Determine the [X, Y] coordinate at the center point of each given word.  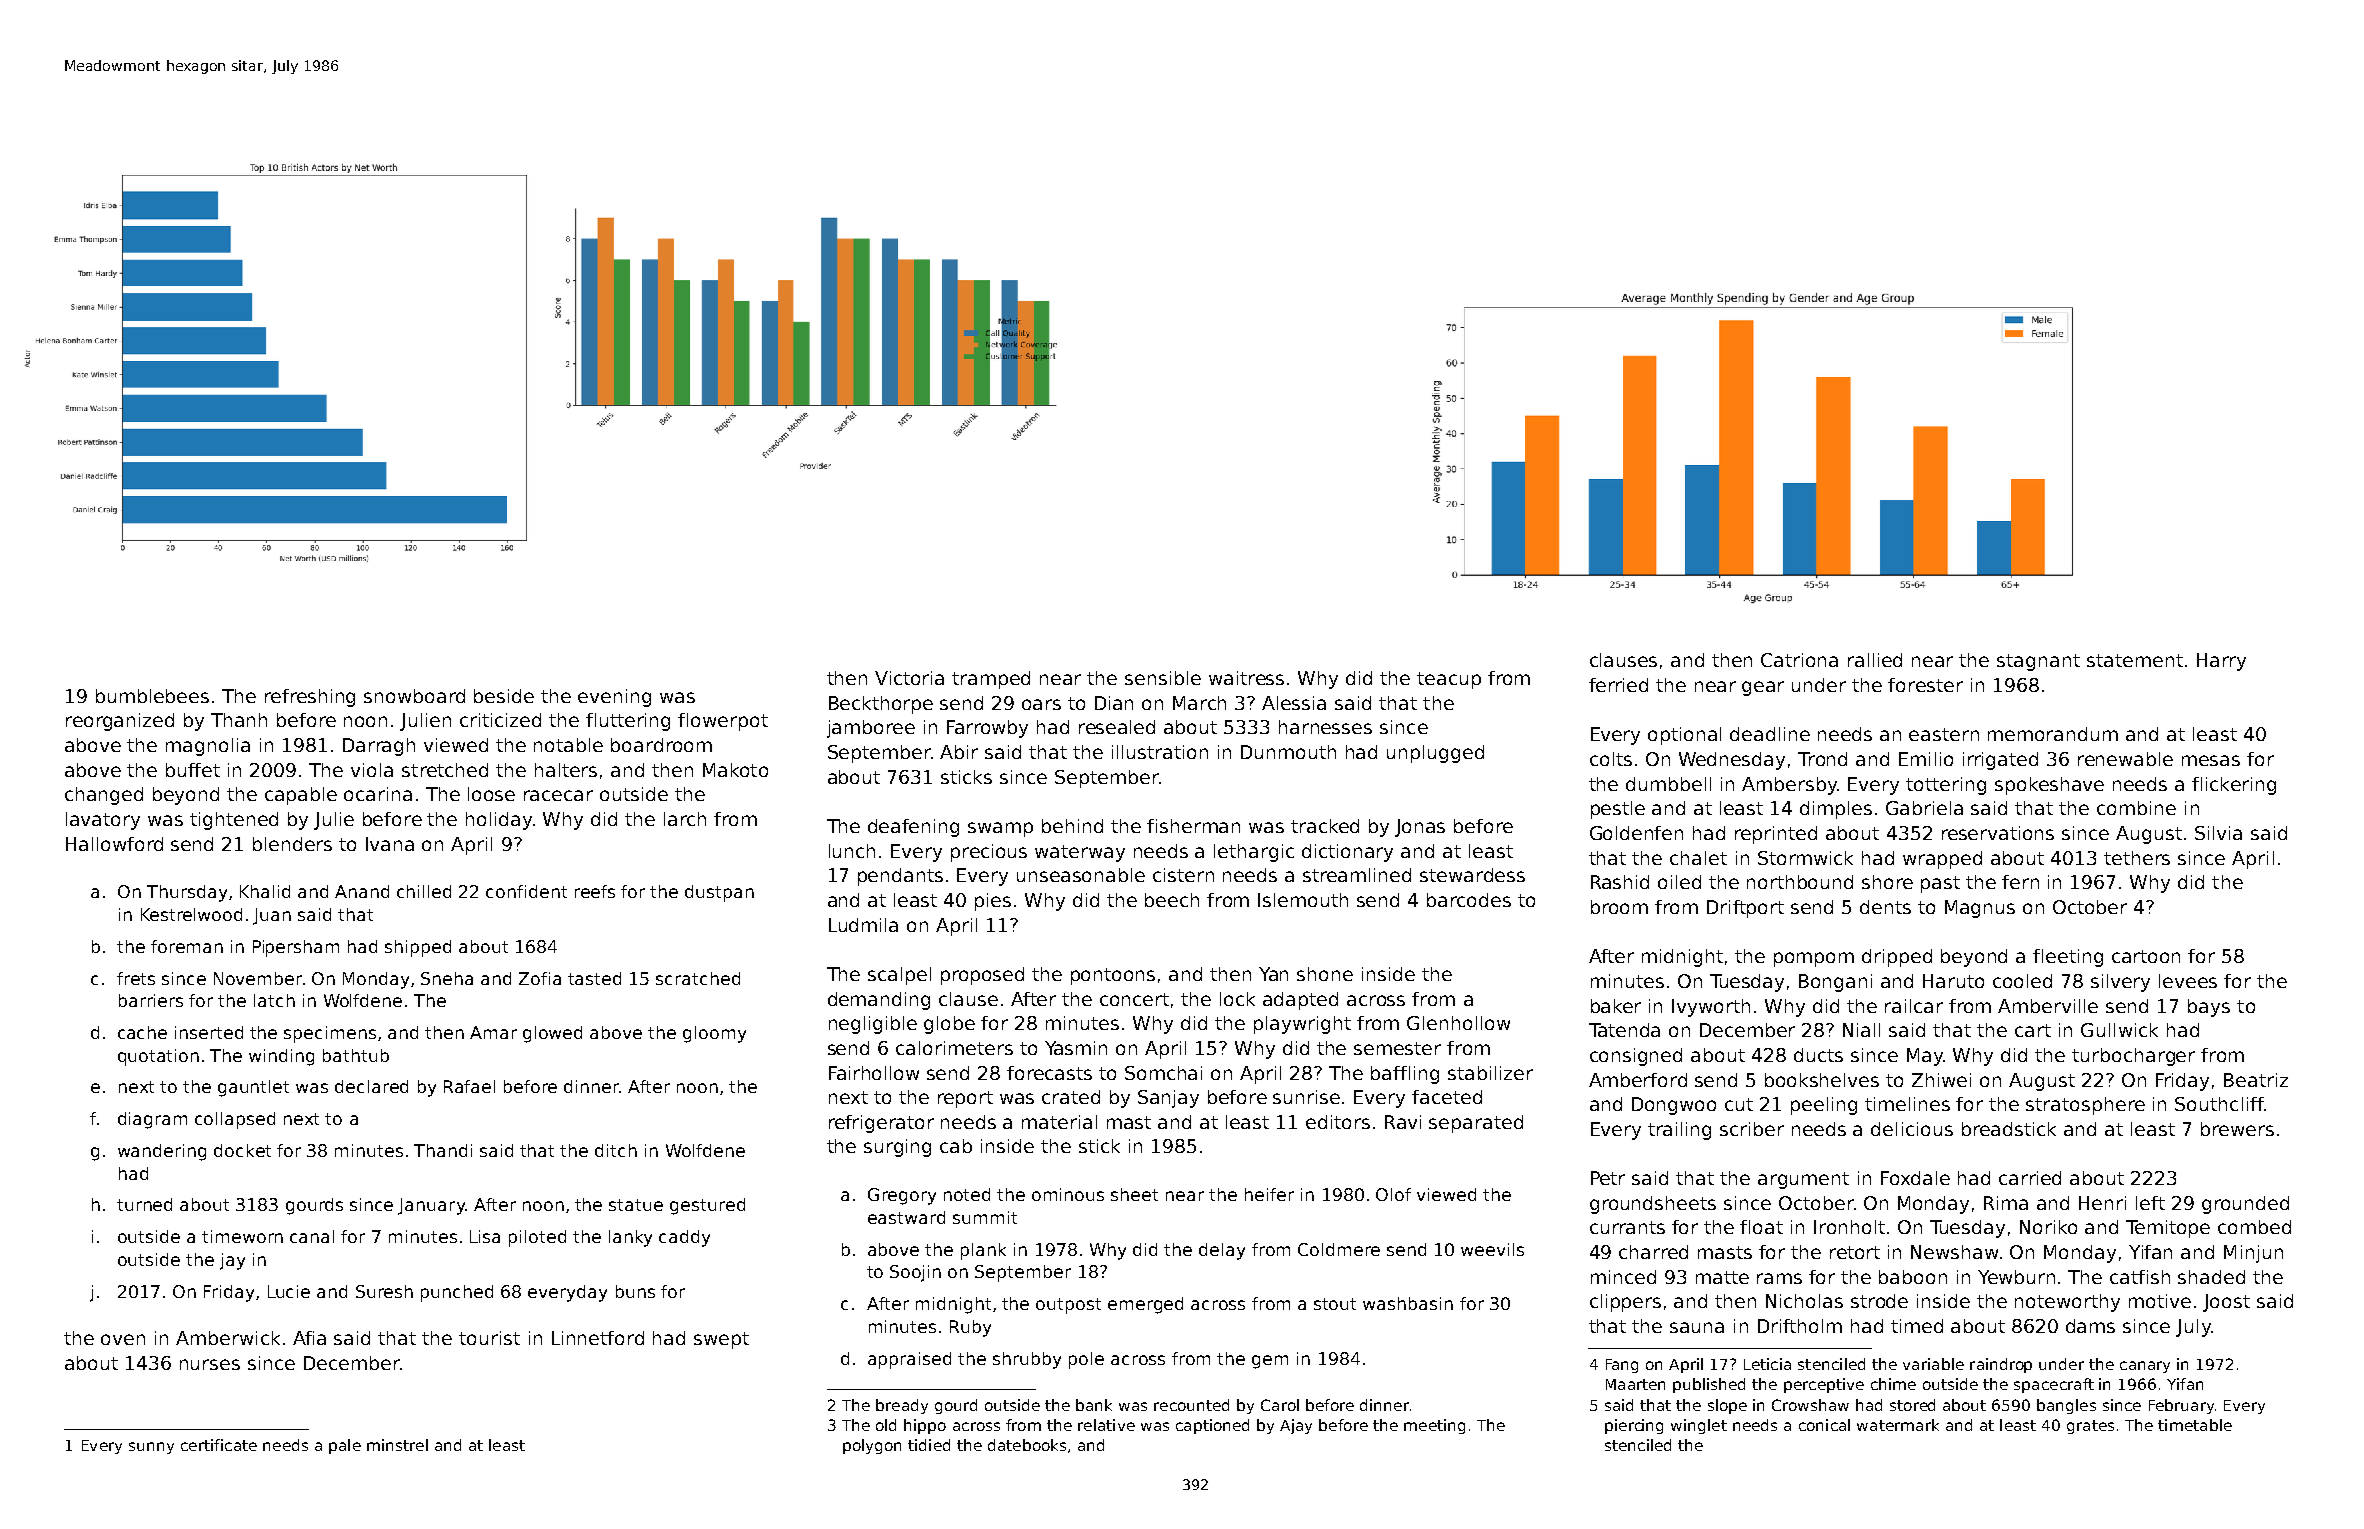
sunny [151, 1448]
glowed [552, 1034]
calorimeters [954, 1048]
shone [1325, 974]
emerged [1145, 1305]
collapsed [235, 1120]
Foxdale [1915, 1178]
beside [504, 696]
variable [1933, 1364]
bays [2209, 1008]
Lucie [289, 1291]
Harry [2221, 662]
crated [1071, 1097]
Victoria [909, 678]
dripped [1897, 958]
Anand [362, 891]
